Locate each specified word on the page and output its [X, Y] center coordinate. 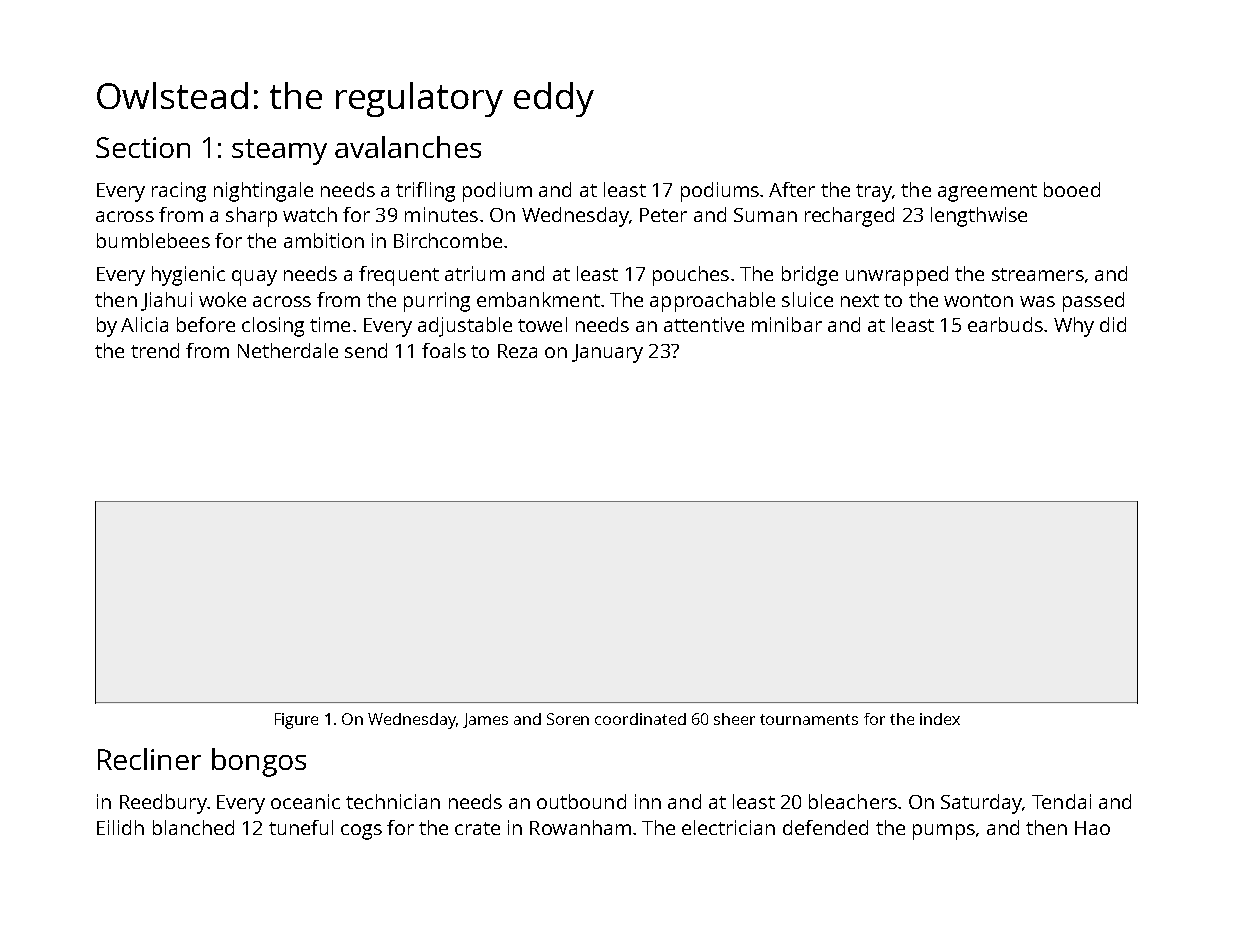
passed [1093, 302]
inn [648, 801]
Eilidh [120, 827]
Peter [663, 215]
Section [143, 147]
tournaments [809, 719]
